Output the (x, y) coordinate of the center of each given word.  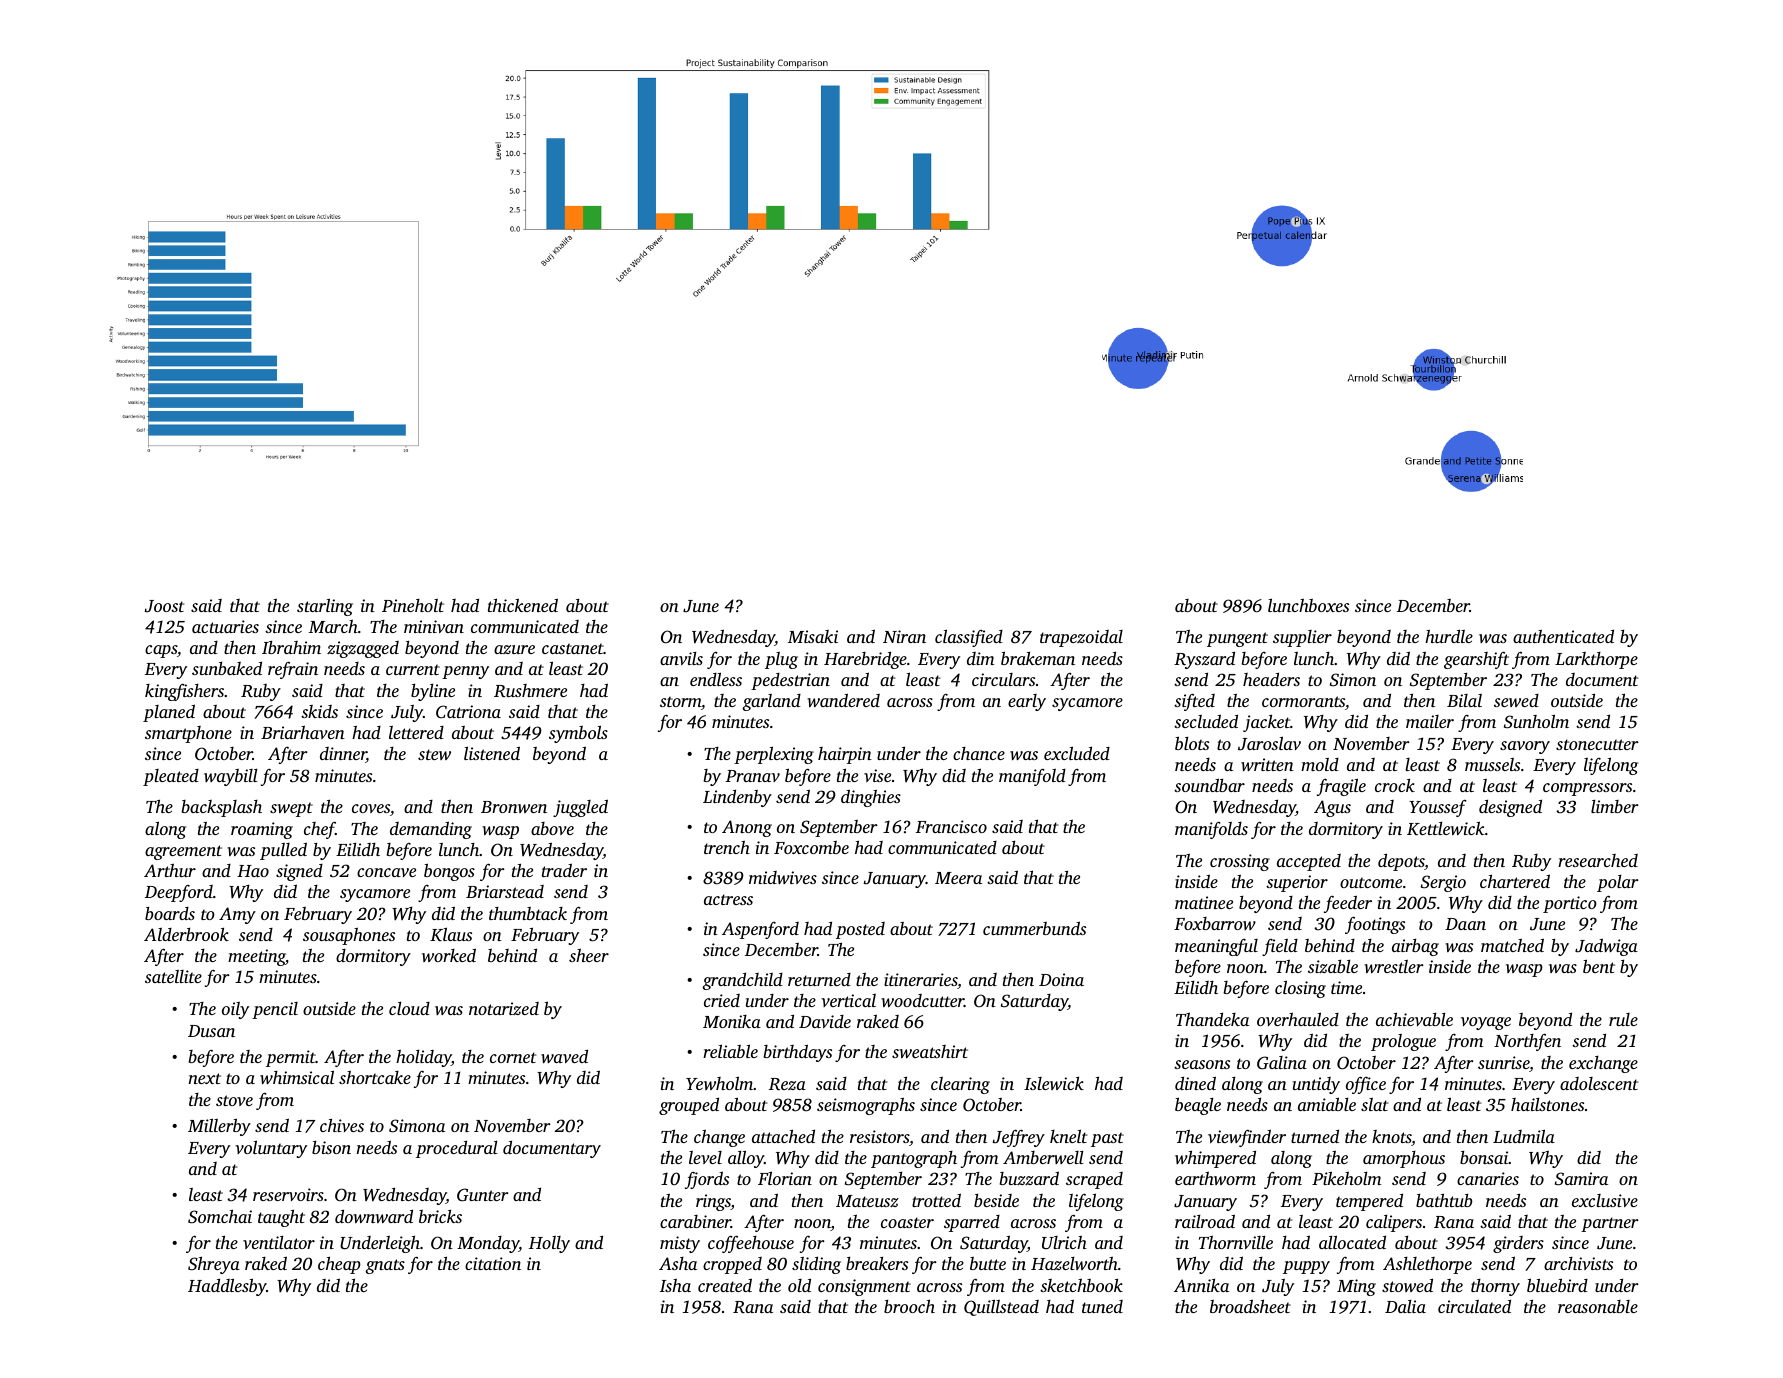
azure (514, 649)
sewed (1516, 700)
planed (169, 713)
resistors (879, 1136)
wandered (843, 700)
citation (493, 1263)
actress (728, 899)
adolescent (1599, 1083)
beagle (1198, 1106)
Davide (825, 1021)
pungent (1237, 639)
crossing (1240, 862)
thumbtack (528, 913)
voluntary (271, 1149)
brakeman (1038, 658)
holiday (423, 1058)
